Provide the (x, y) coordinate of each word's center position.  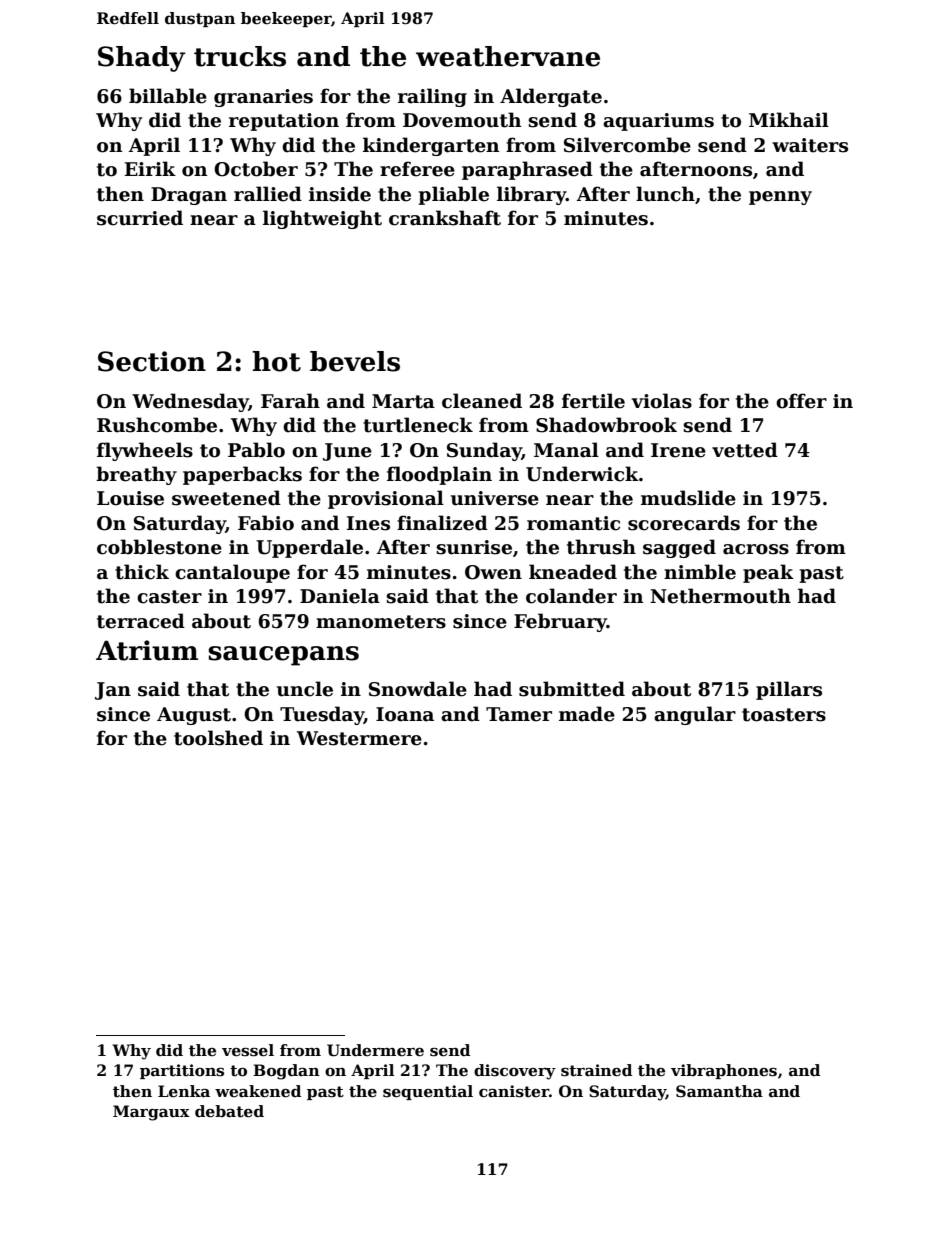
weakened (258, 1091)
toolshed (218, 738)
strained (596, 1070)
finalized (442, 523)
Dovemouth (462, 120)
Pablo (256, 450)
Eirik (150, 168)
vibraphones (724, 1071)
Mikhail (789, 120)
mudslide (688, 498)
